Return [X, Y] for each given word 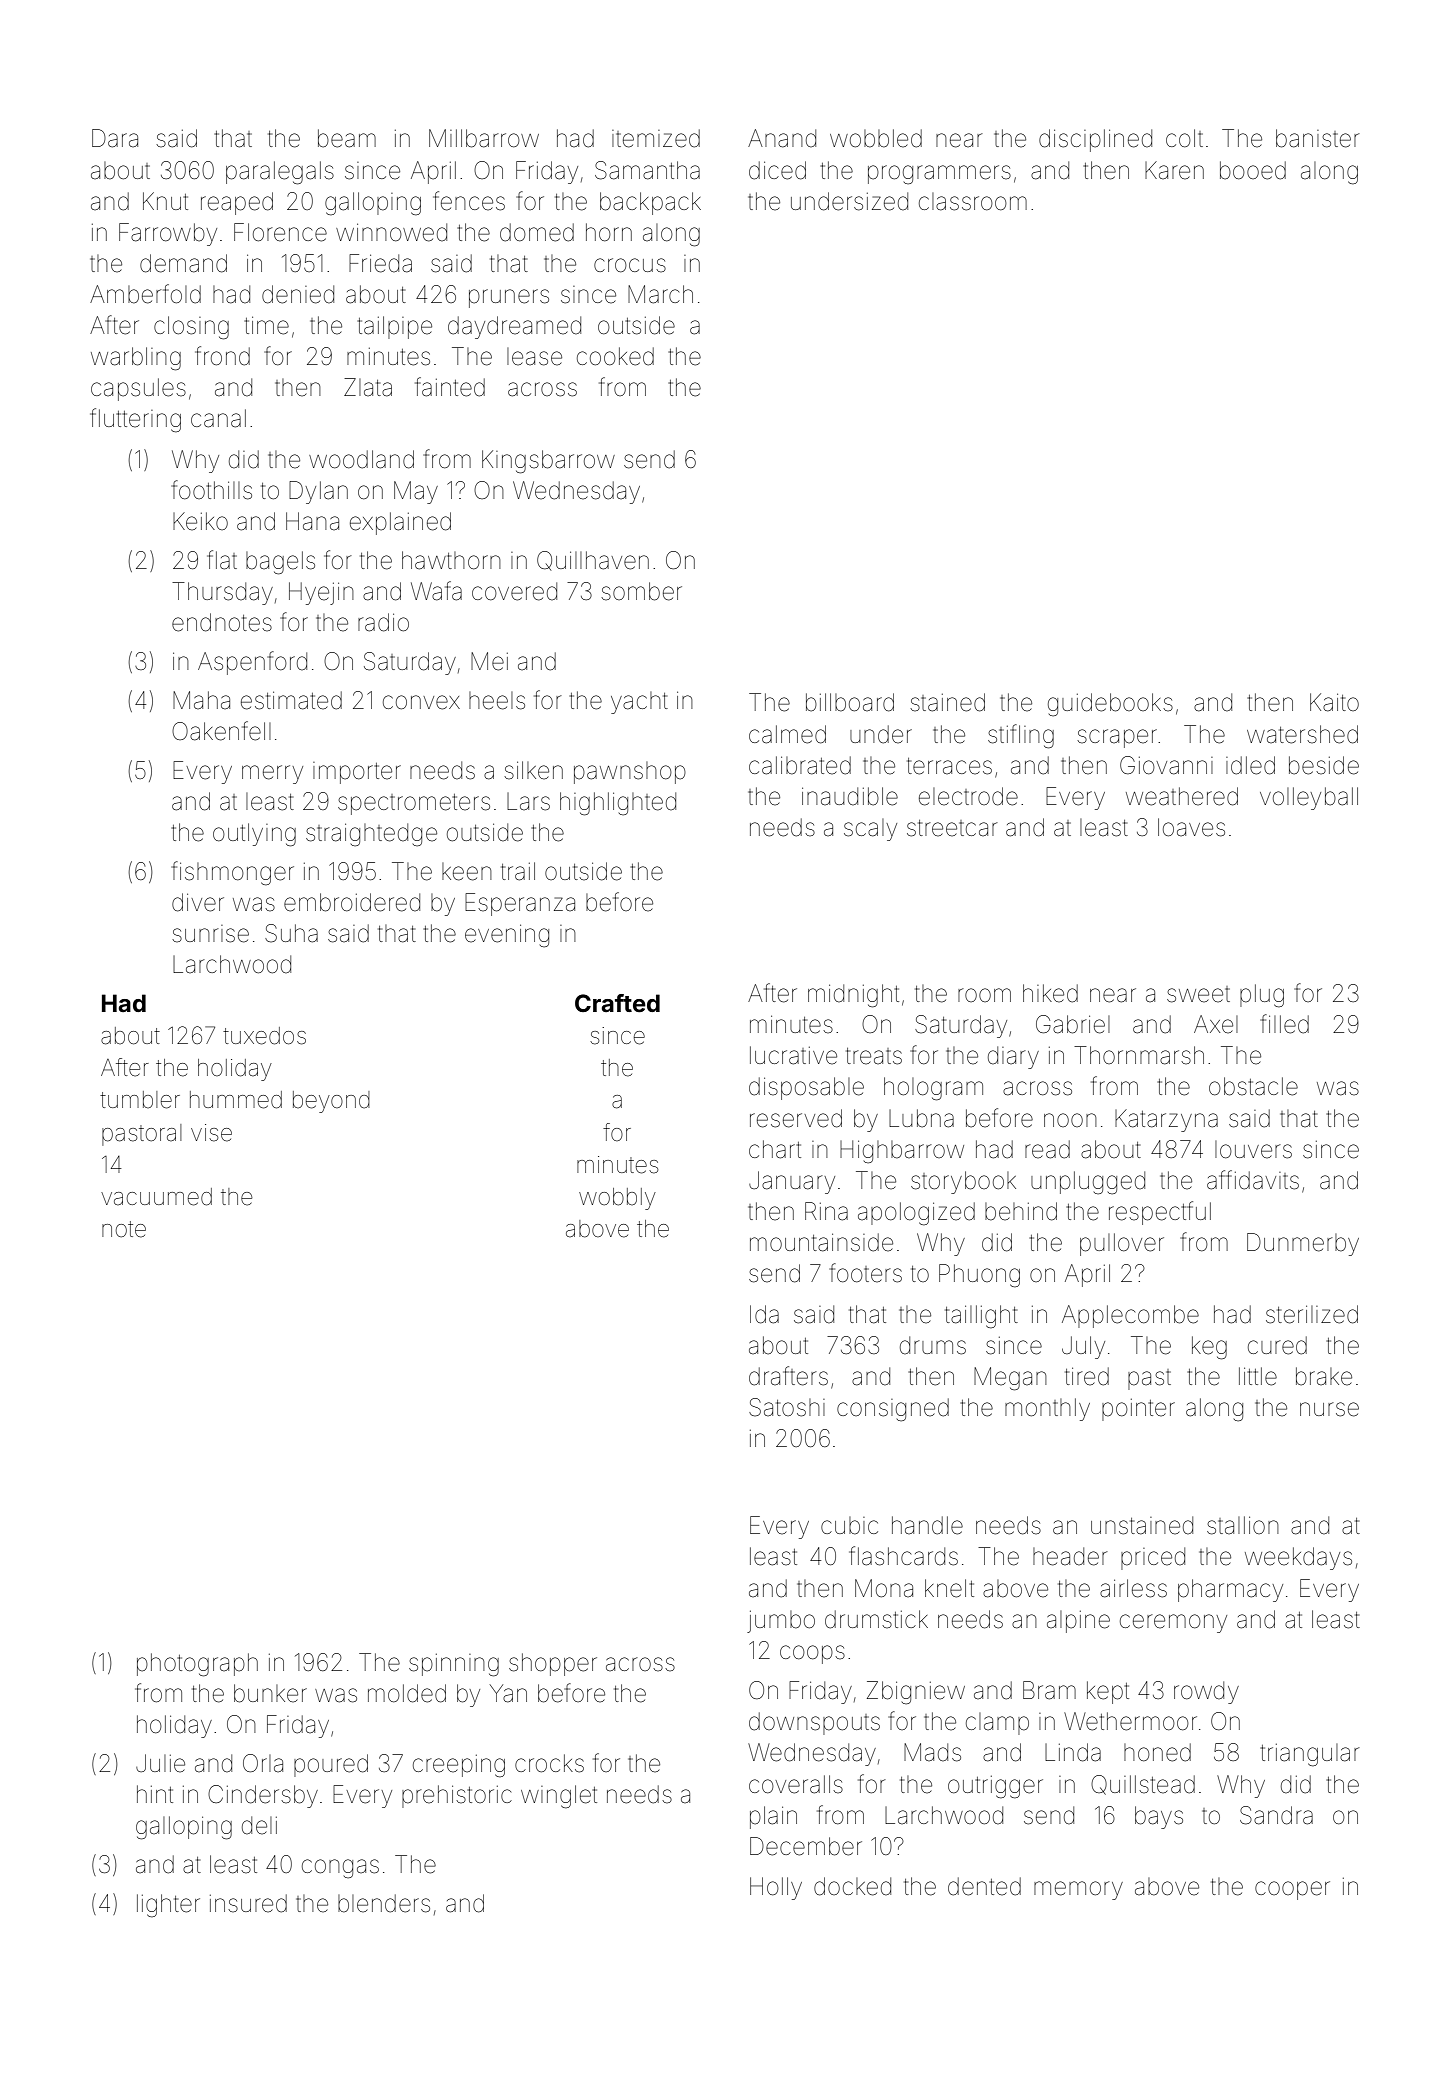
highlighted [618, 804]
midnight [853, 996]
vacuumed [156, 1197]
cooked [615, 356]
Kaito [1334, 702]
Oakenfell [221, 731]
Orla [263, 1763]
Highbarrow [902, 1152]
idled [1250, 765]
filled [1284, 1024]
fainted [450, 387]
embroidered [352, 902]
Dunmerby [1303, 1244]
